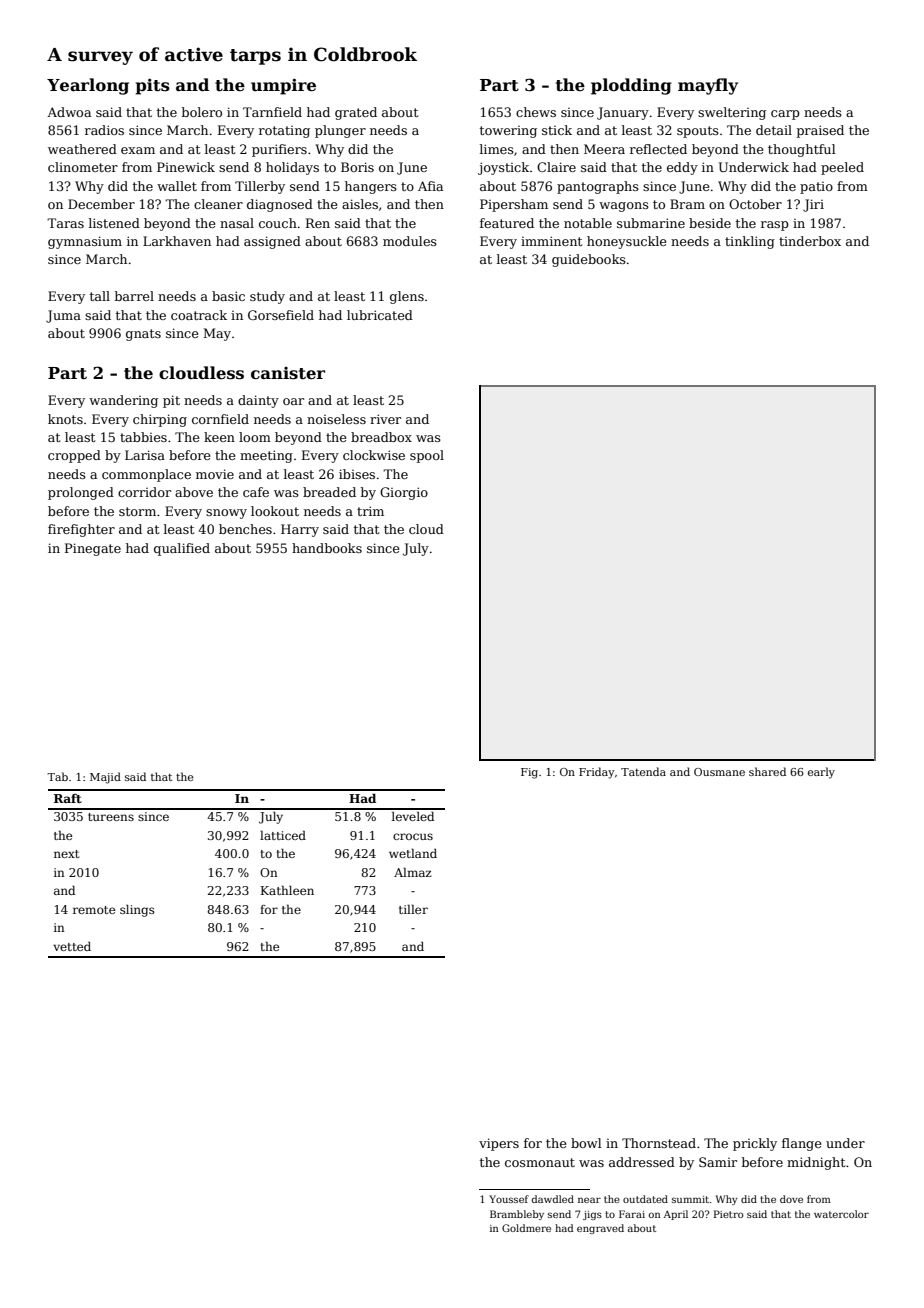 The width and height of the image is (924, 1308). What do you see at coordinates (708, 86) in the image?
I see `mayfly` at bounding box center [708, 86].
